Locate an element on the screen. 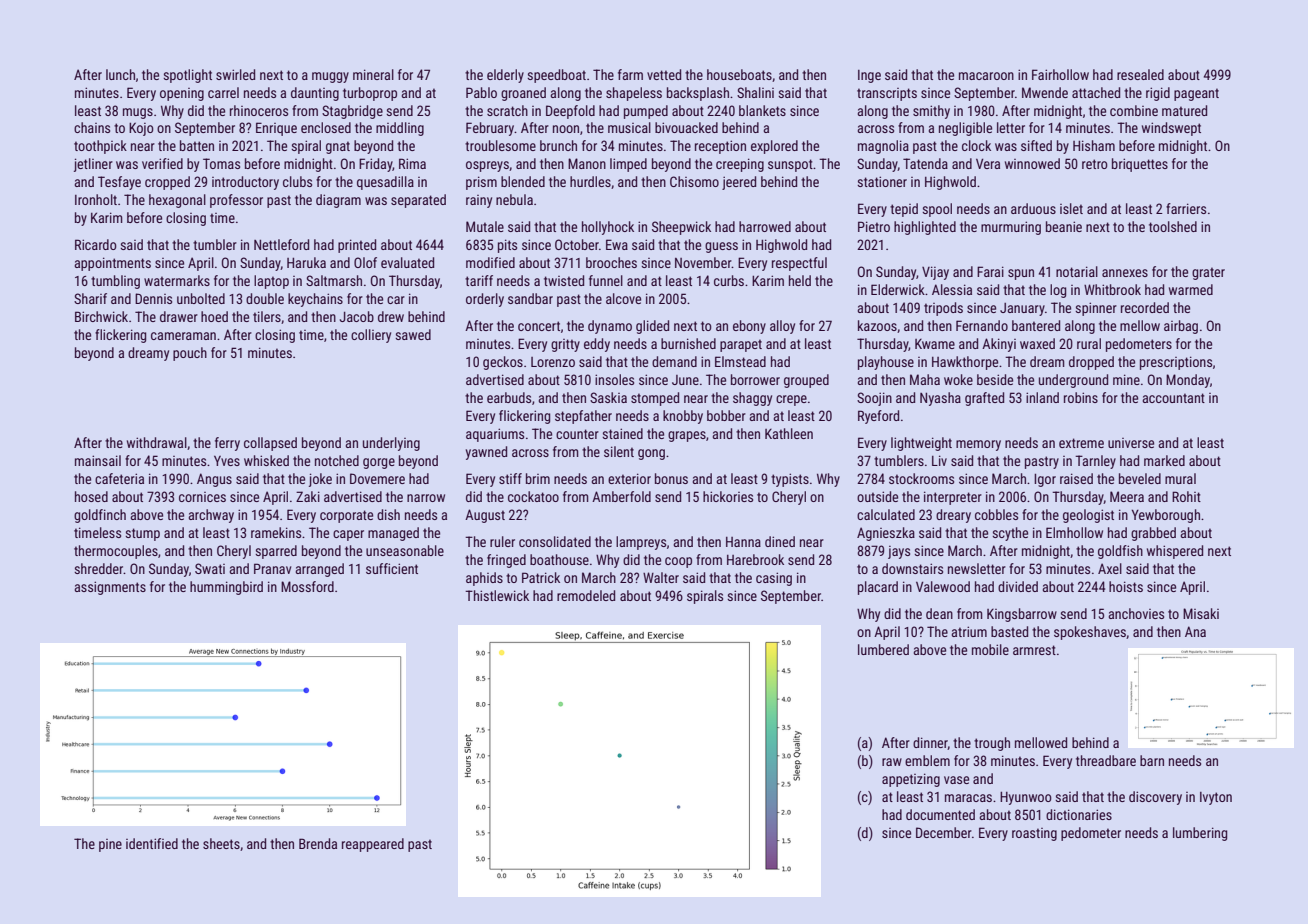 The image size is (1308, 924). trough is located at coordinates (992, 744).
